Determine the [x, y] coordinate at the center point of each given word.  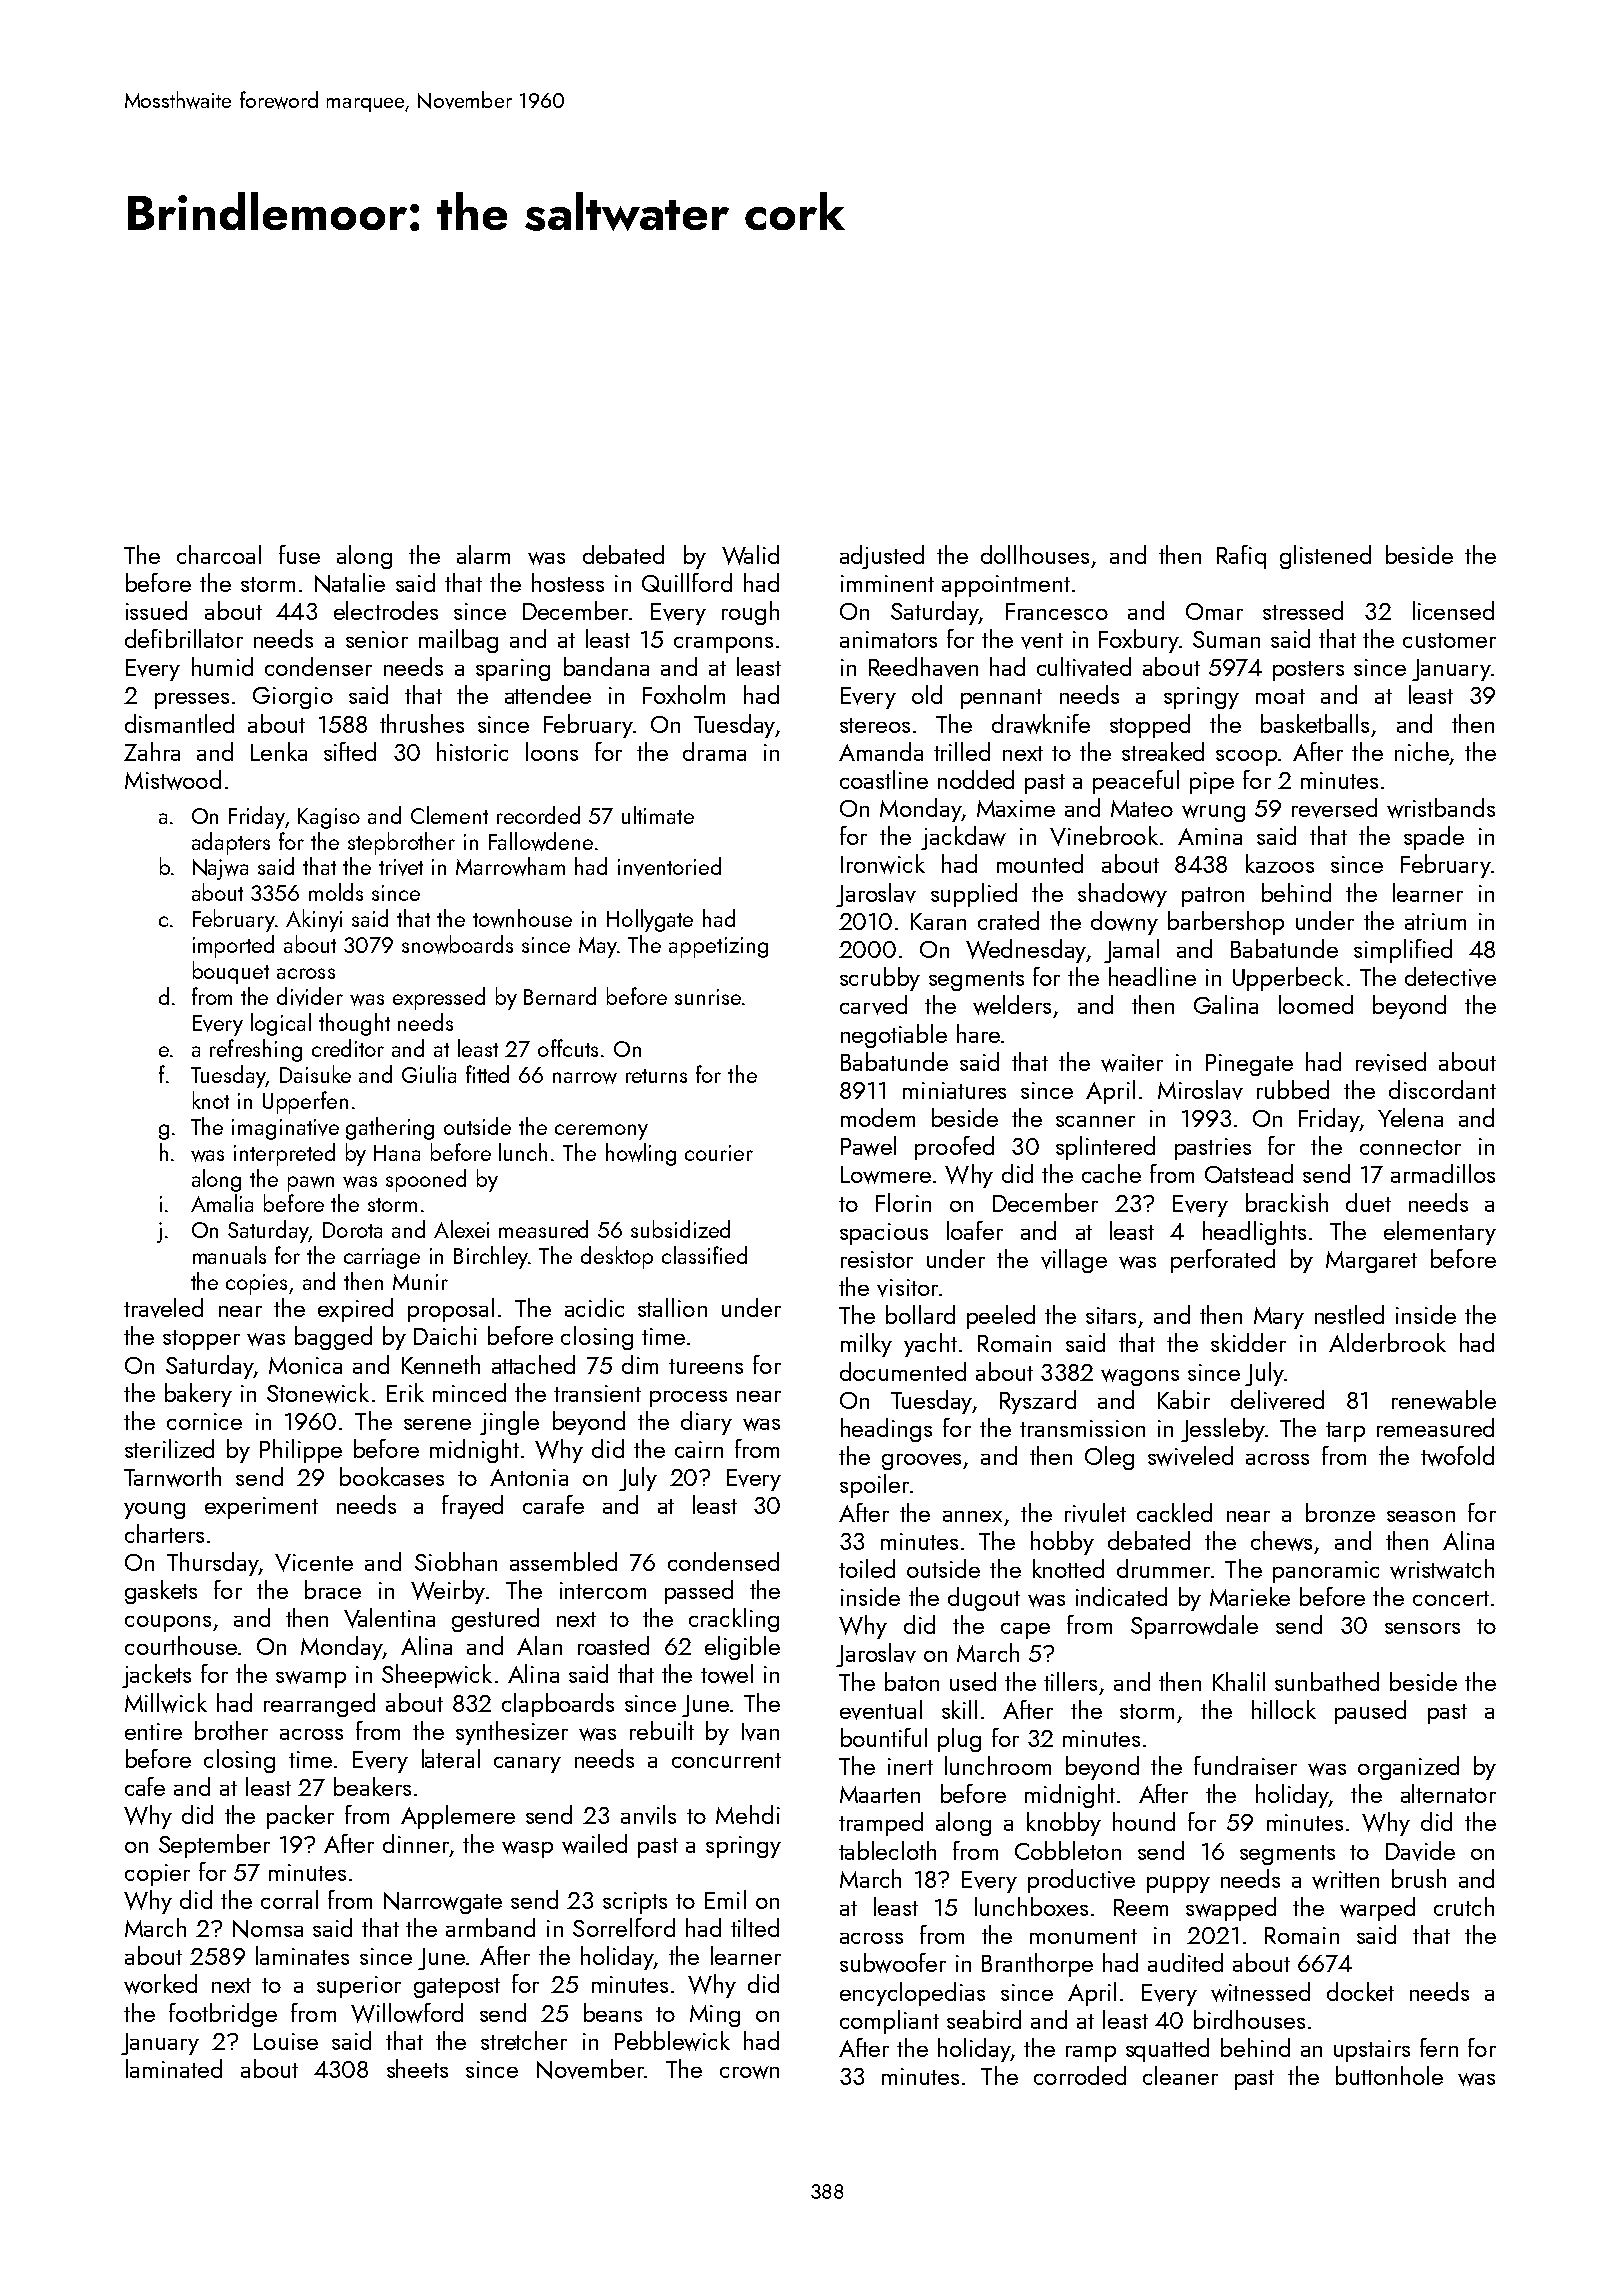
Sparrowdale [1194, 1627]
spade [1434, 838]
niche [1422, 751]
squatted [1167, 2050]
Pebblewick [672, 2041]
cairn [699, 1449]
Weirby [448, 1592]
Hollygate [650, 920]
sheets [417, 2068]
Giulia [429, 1074]
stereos [875, 725]
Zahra [152, 751]
